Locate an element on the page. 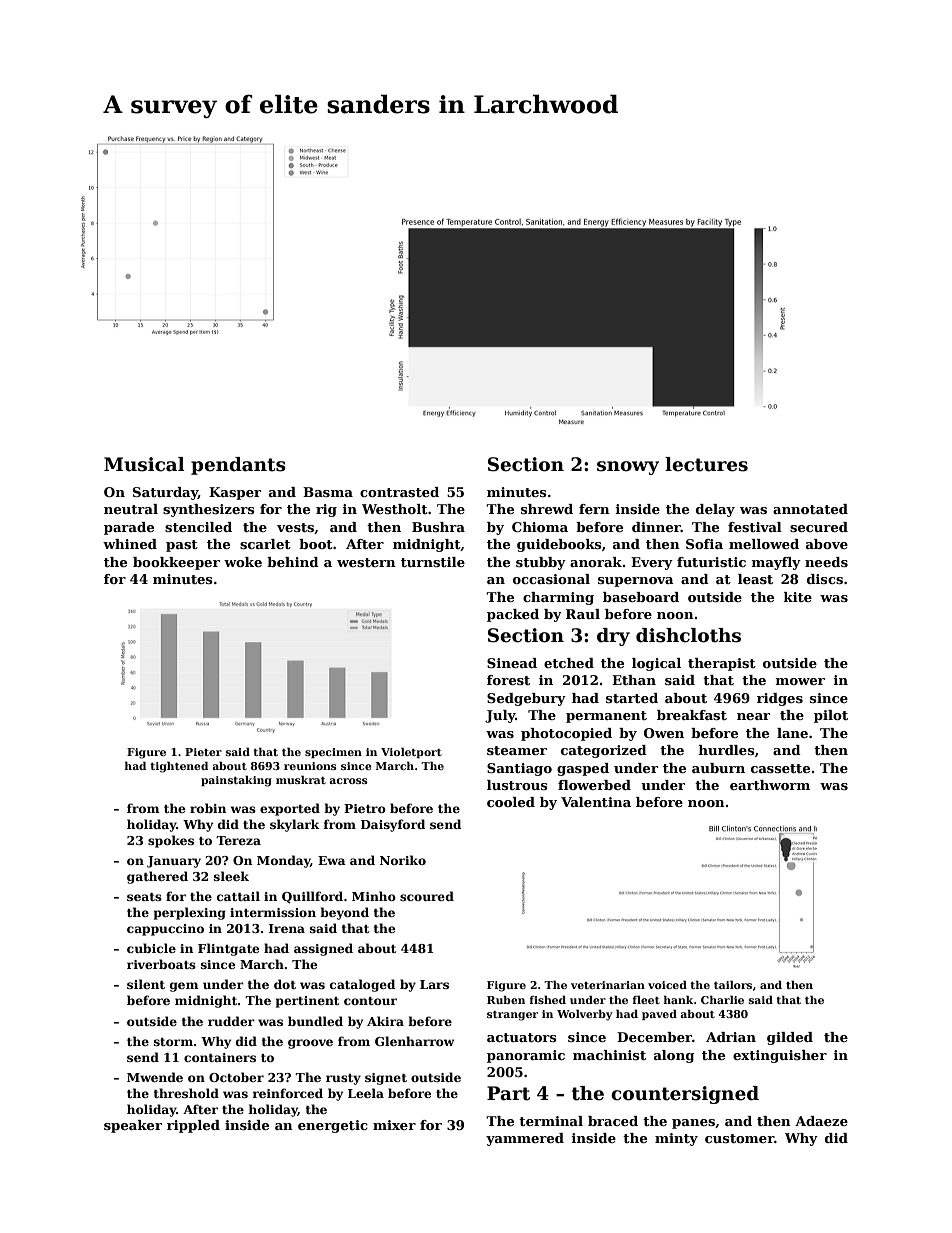  contrasted is located at coordinates (399, 492).
